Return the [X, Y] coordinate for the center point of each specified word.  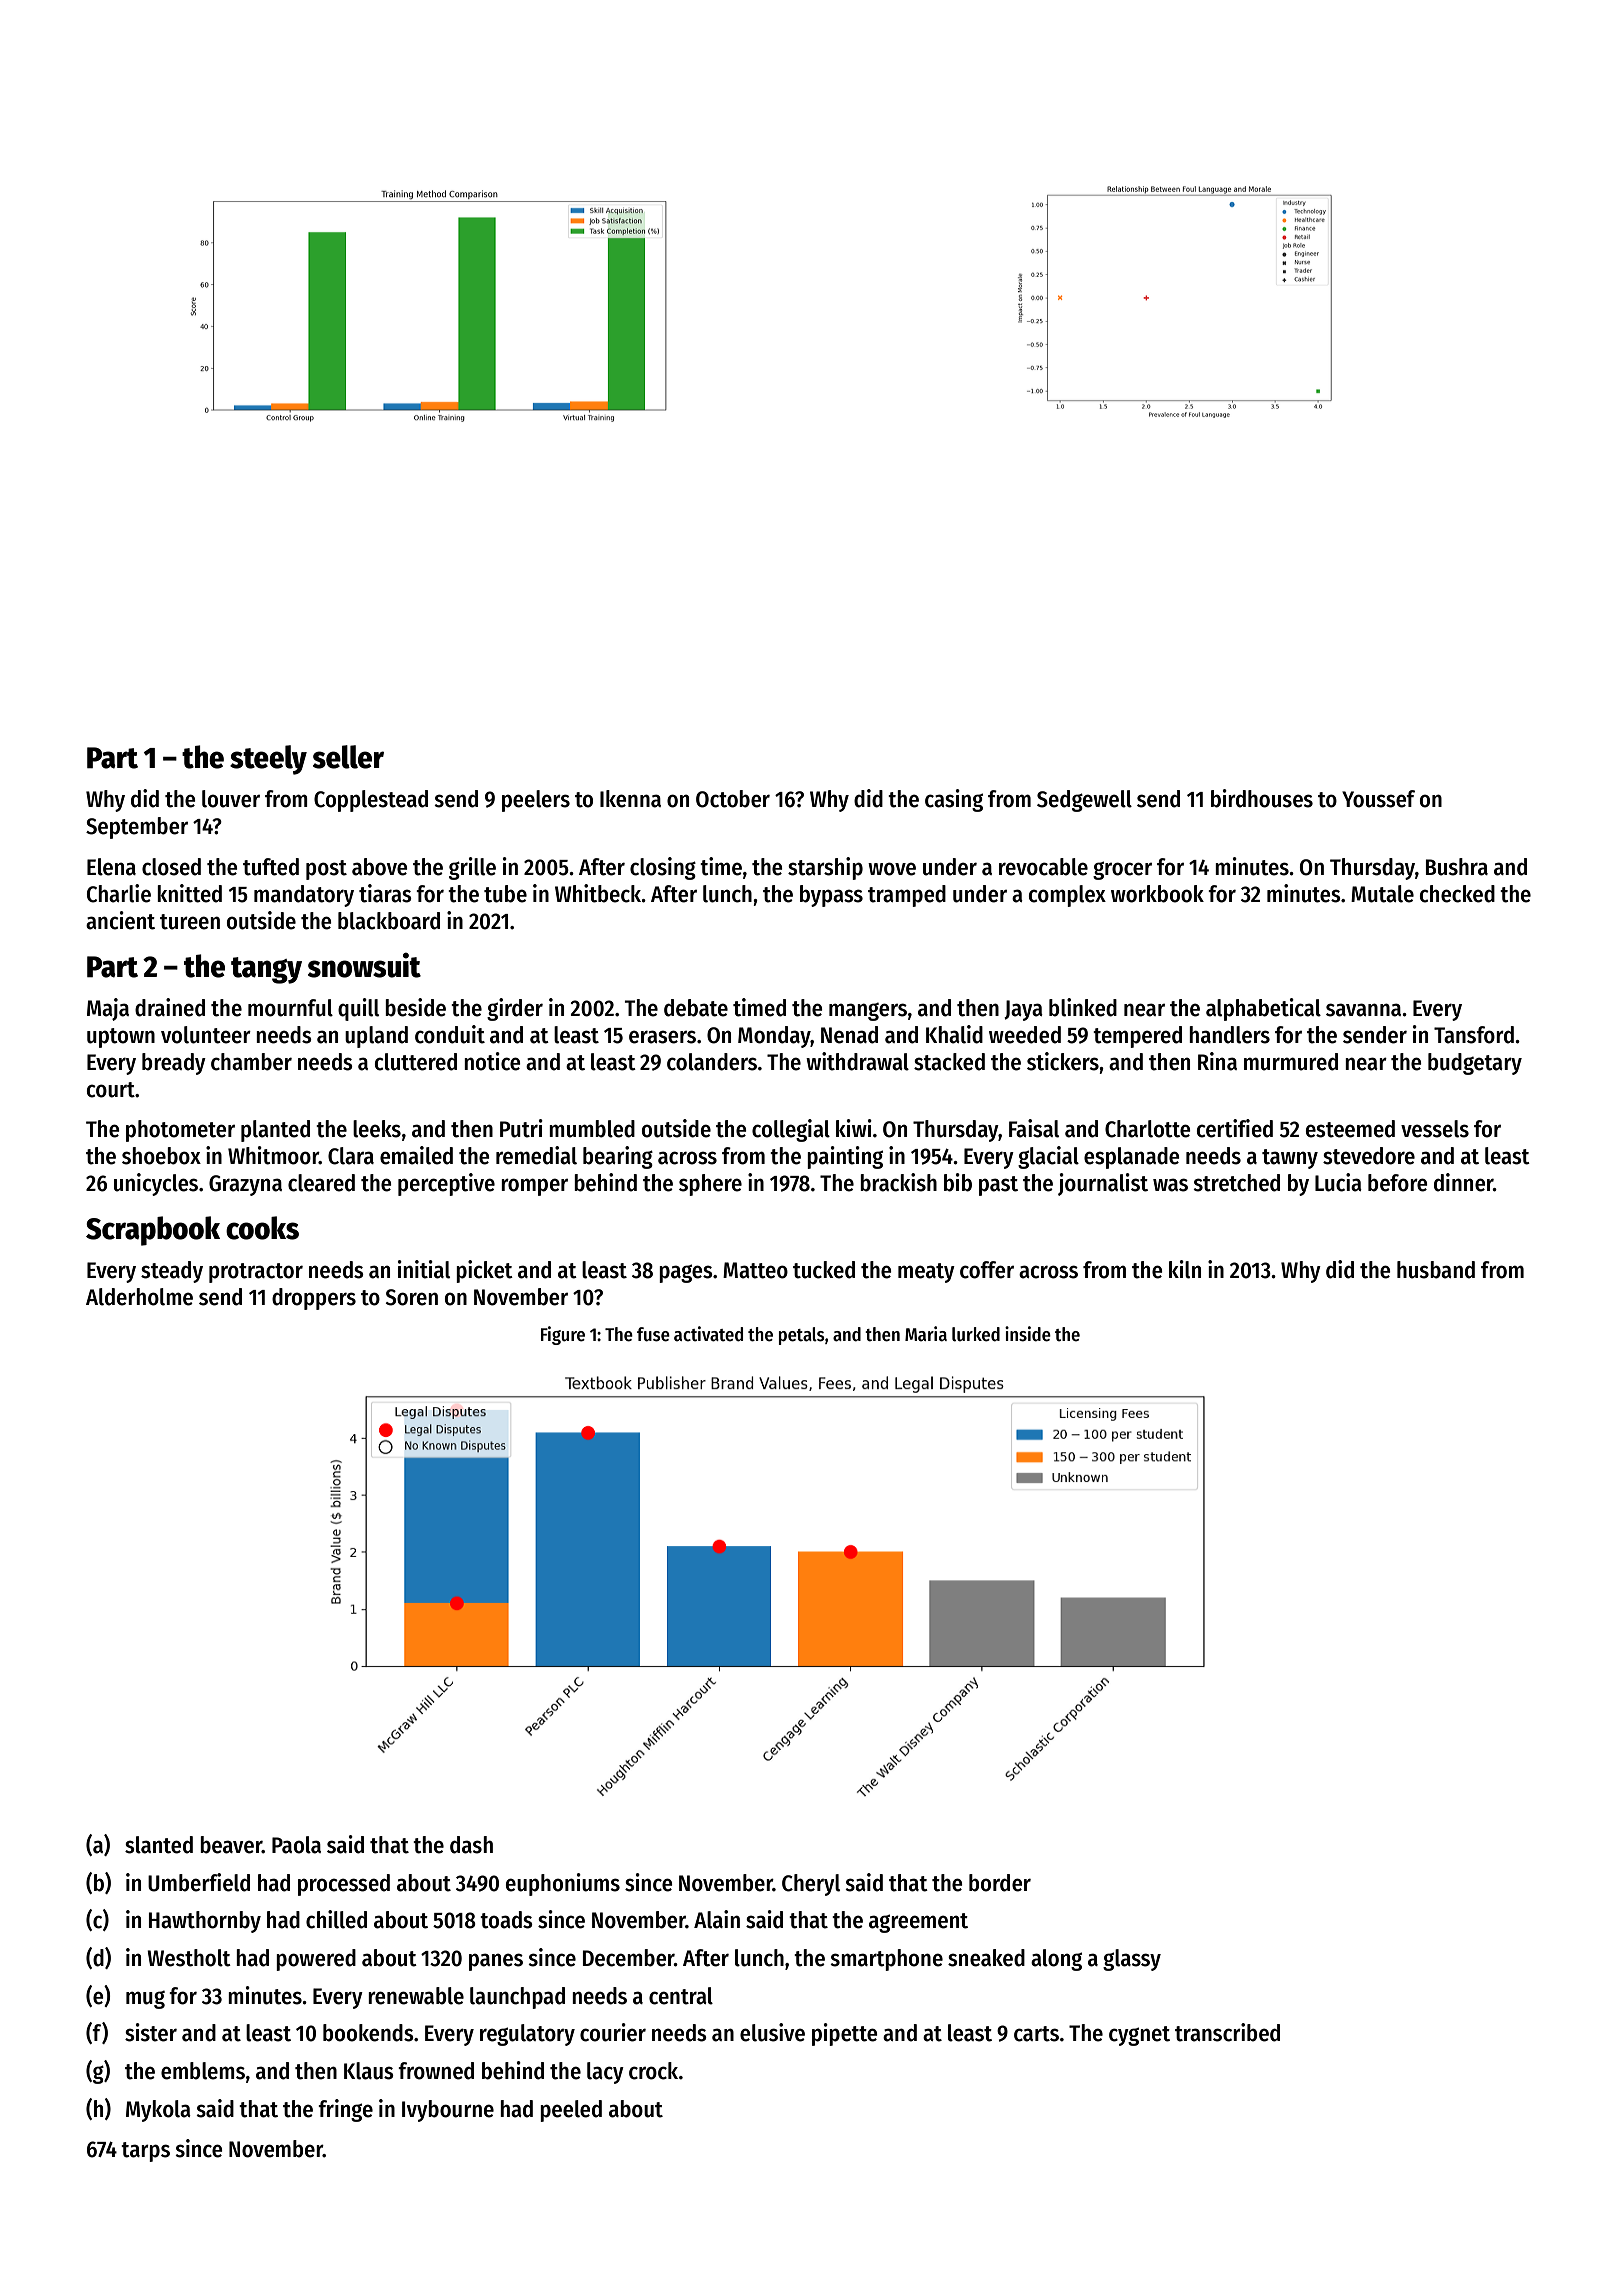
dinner [1463, 1182]
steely [268, 760]
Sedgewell [1084, 801]
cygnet [1139, 2036]
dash [471, 1845]
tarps [145, 2152]
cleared [321, 1183]
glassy [1132, 1960]
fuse [653, 1334]
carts [1036, 2034]
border [1000, 1883]
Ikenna [630, 799]
